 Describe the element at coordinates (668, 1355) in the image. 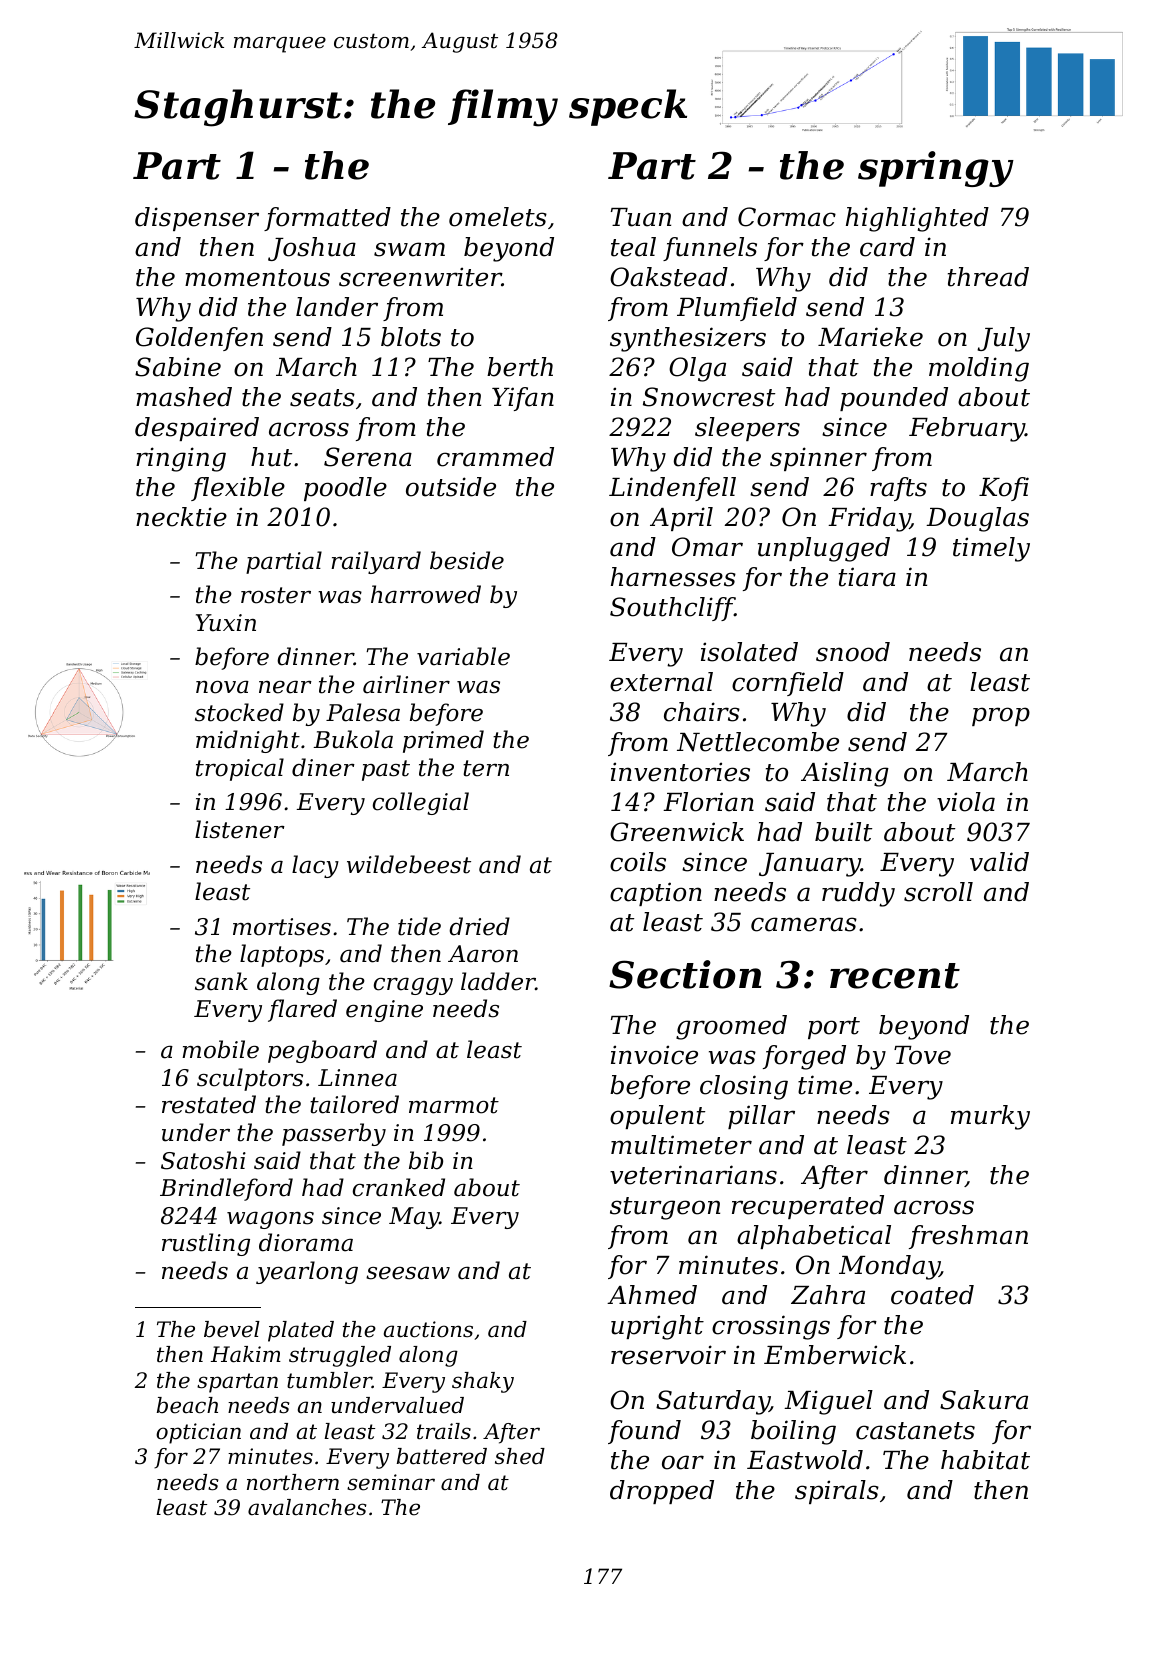

I see `reservoir` at that location.
